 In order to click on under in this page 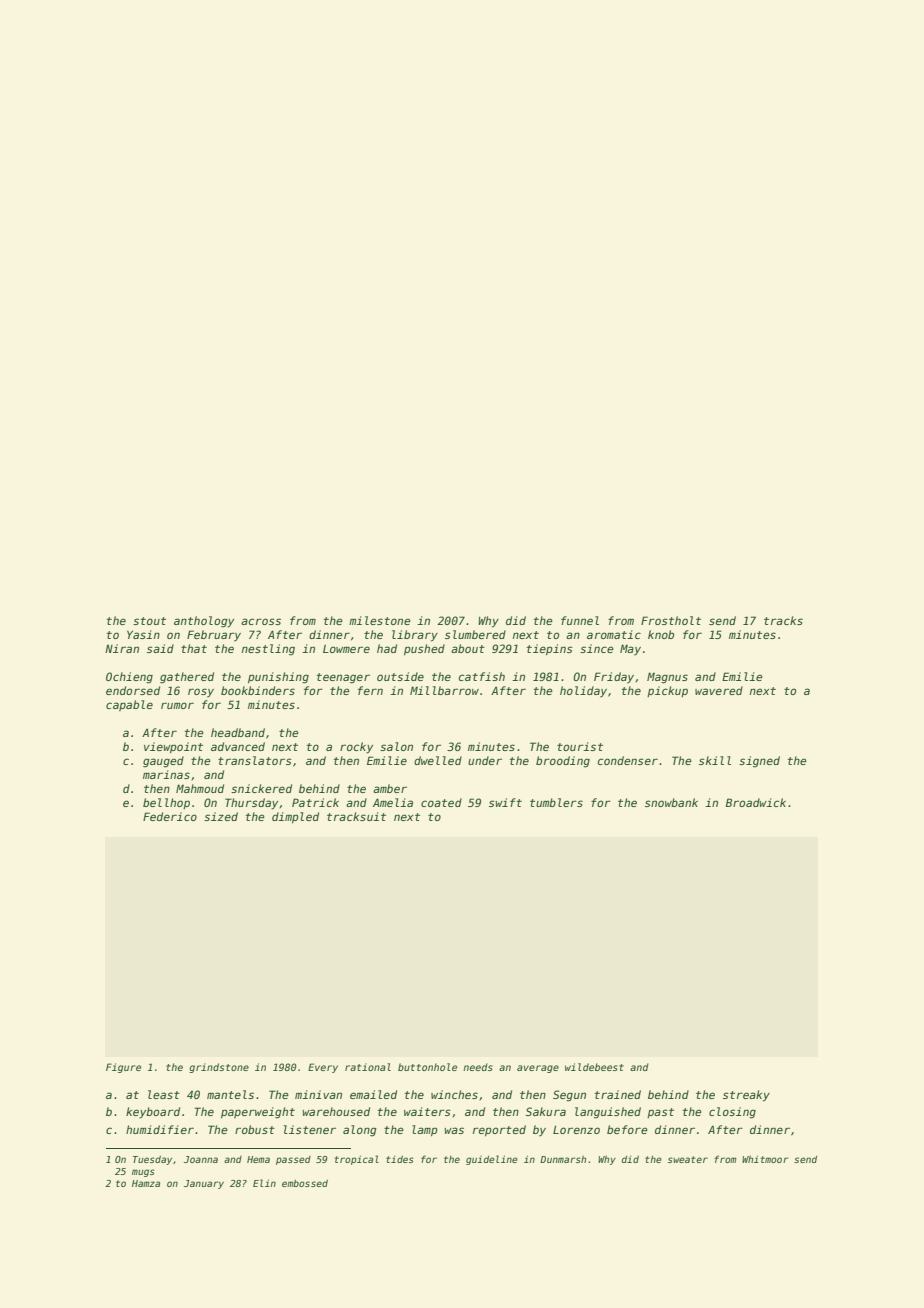, I will do `click(485, 760)`.
